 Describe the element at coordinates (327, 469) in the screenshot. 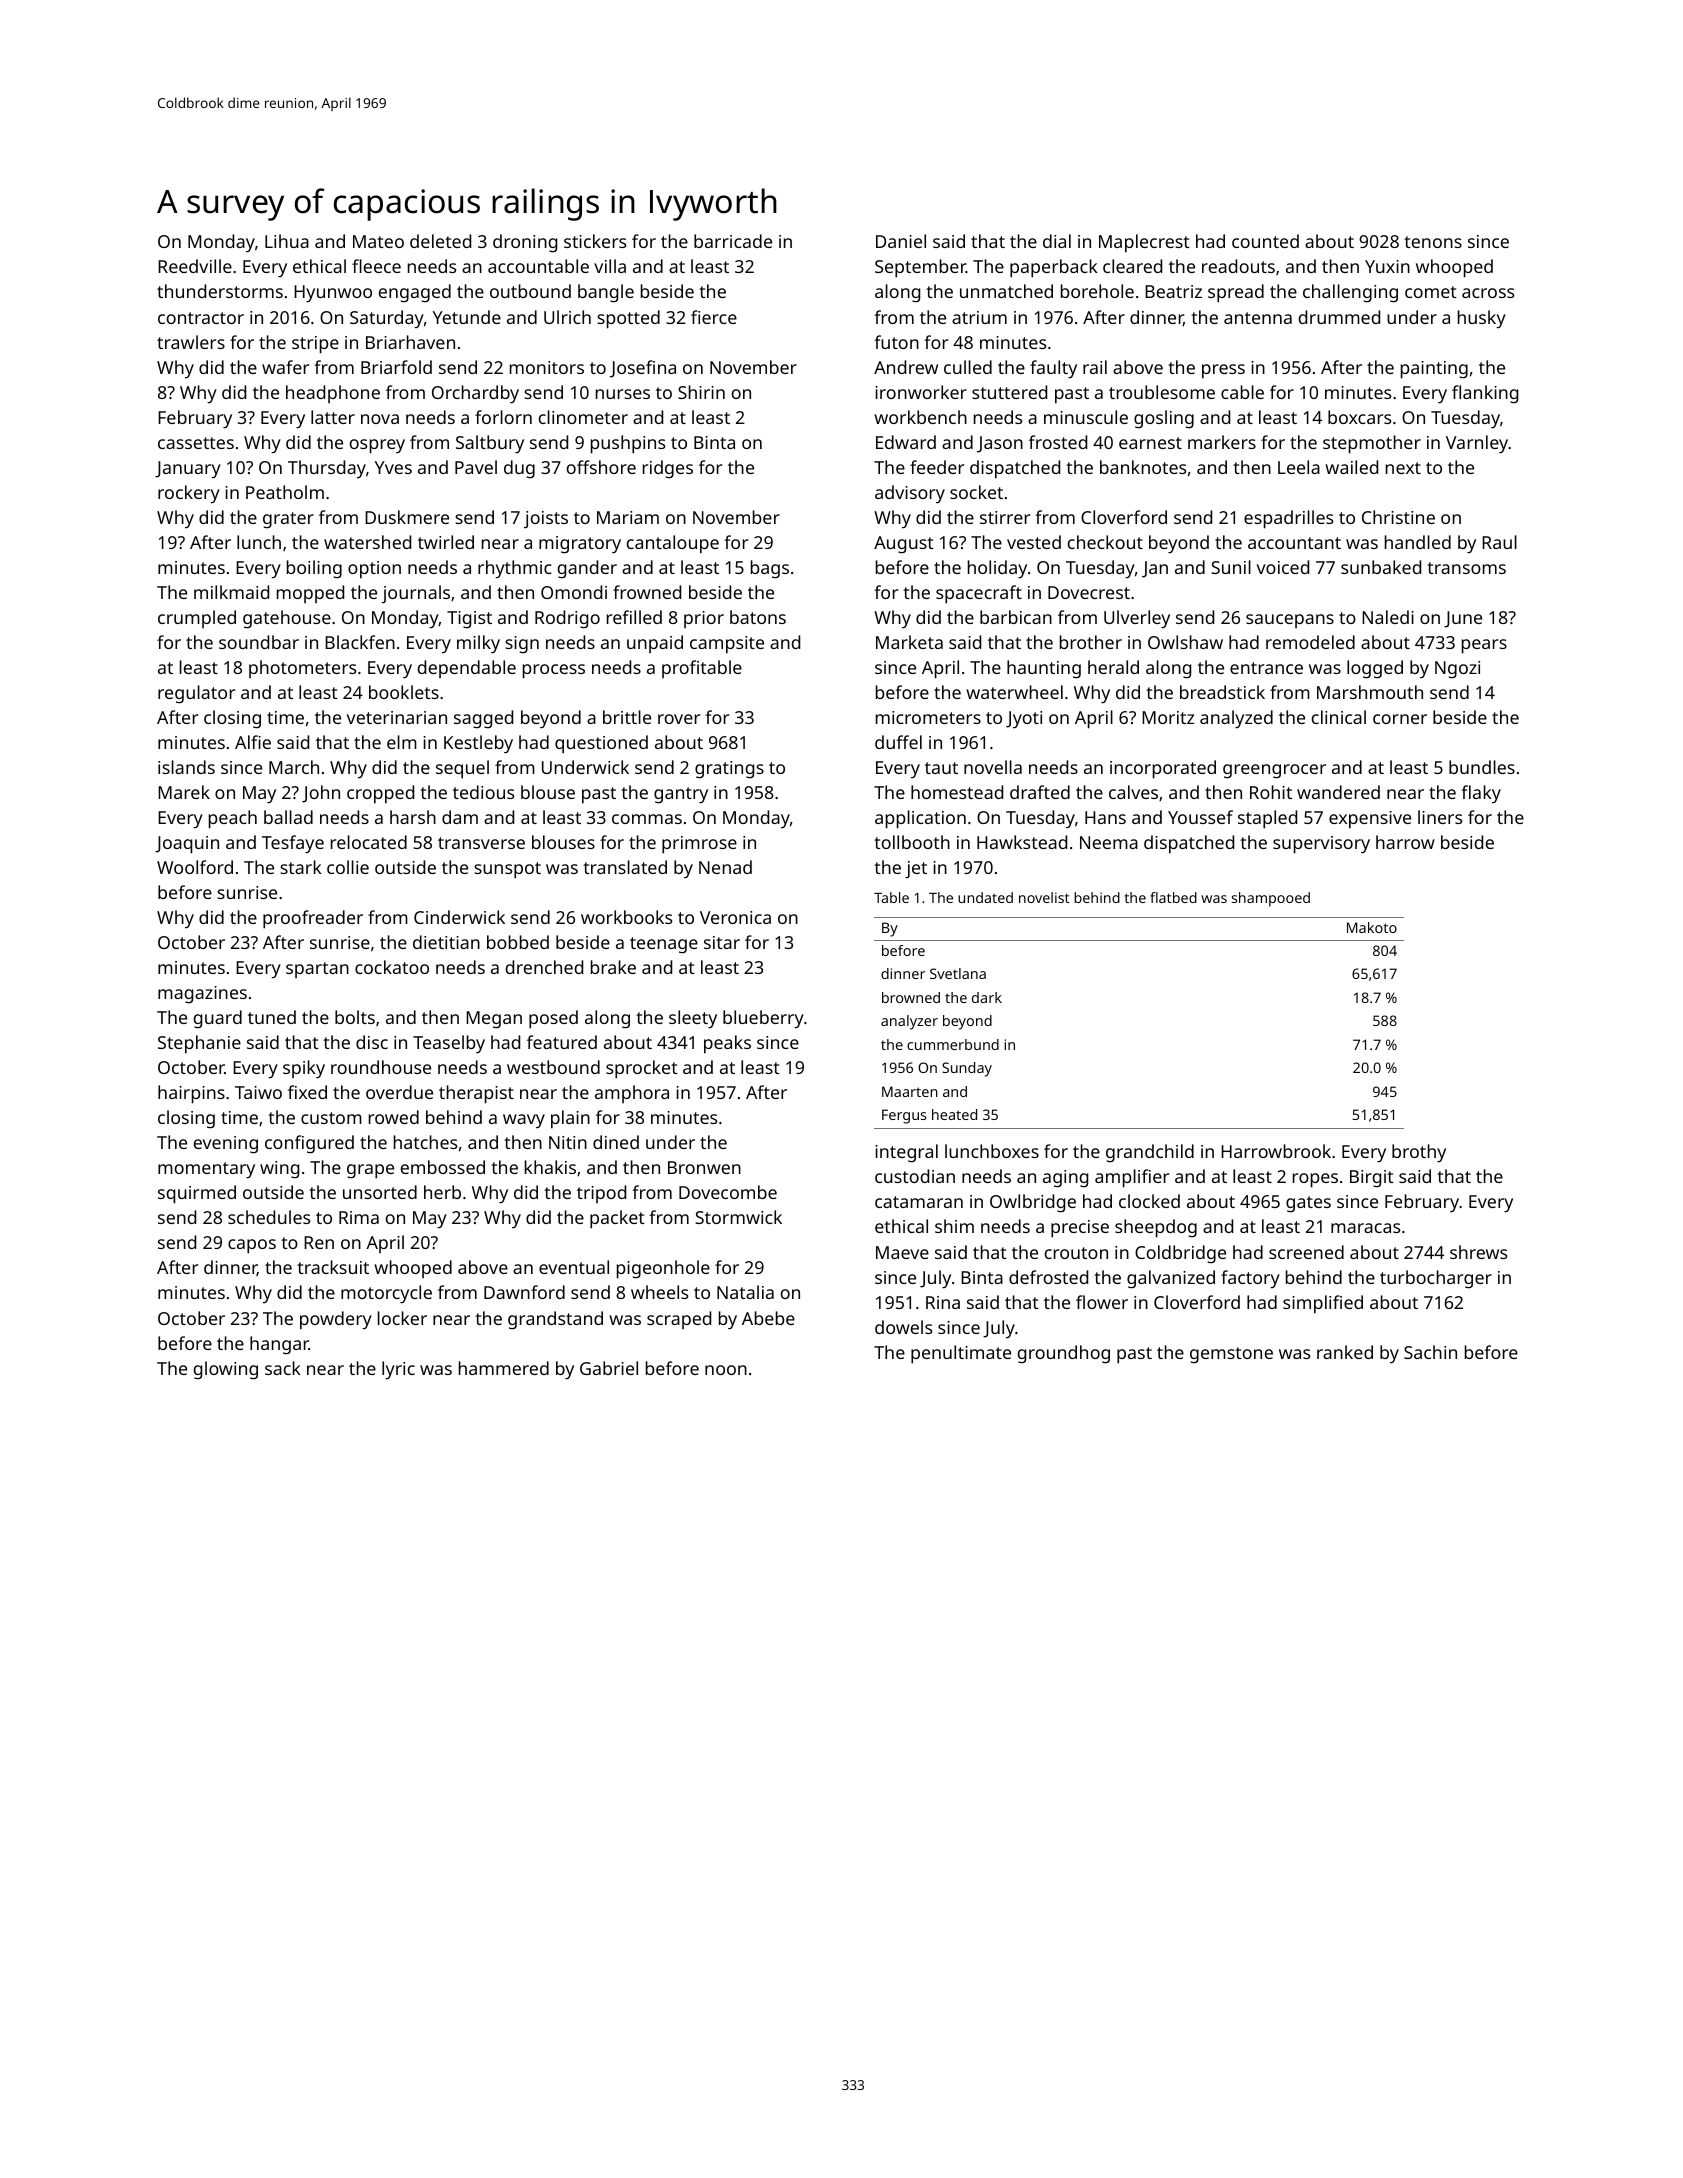

I see `Thursday` at that location.
